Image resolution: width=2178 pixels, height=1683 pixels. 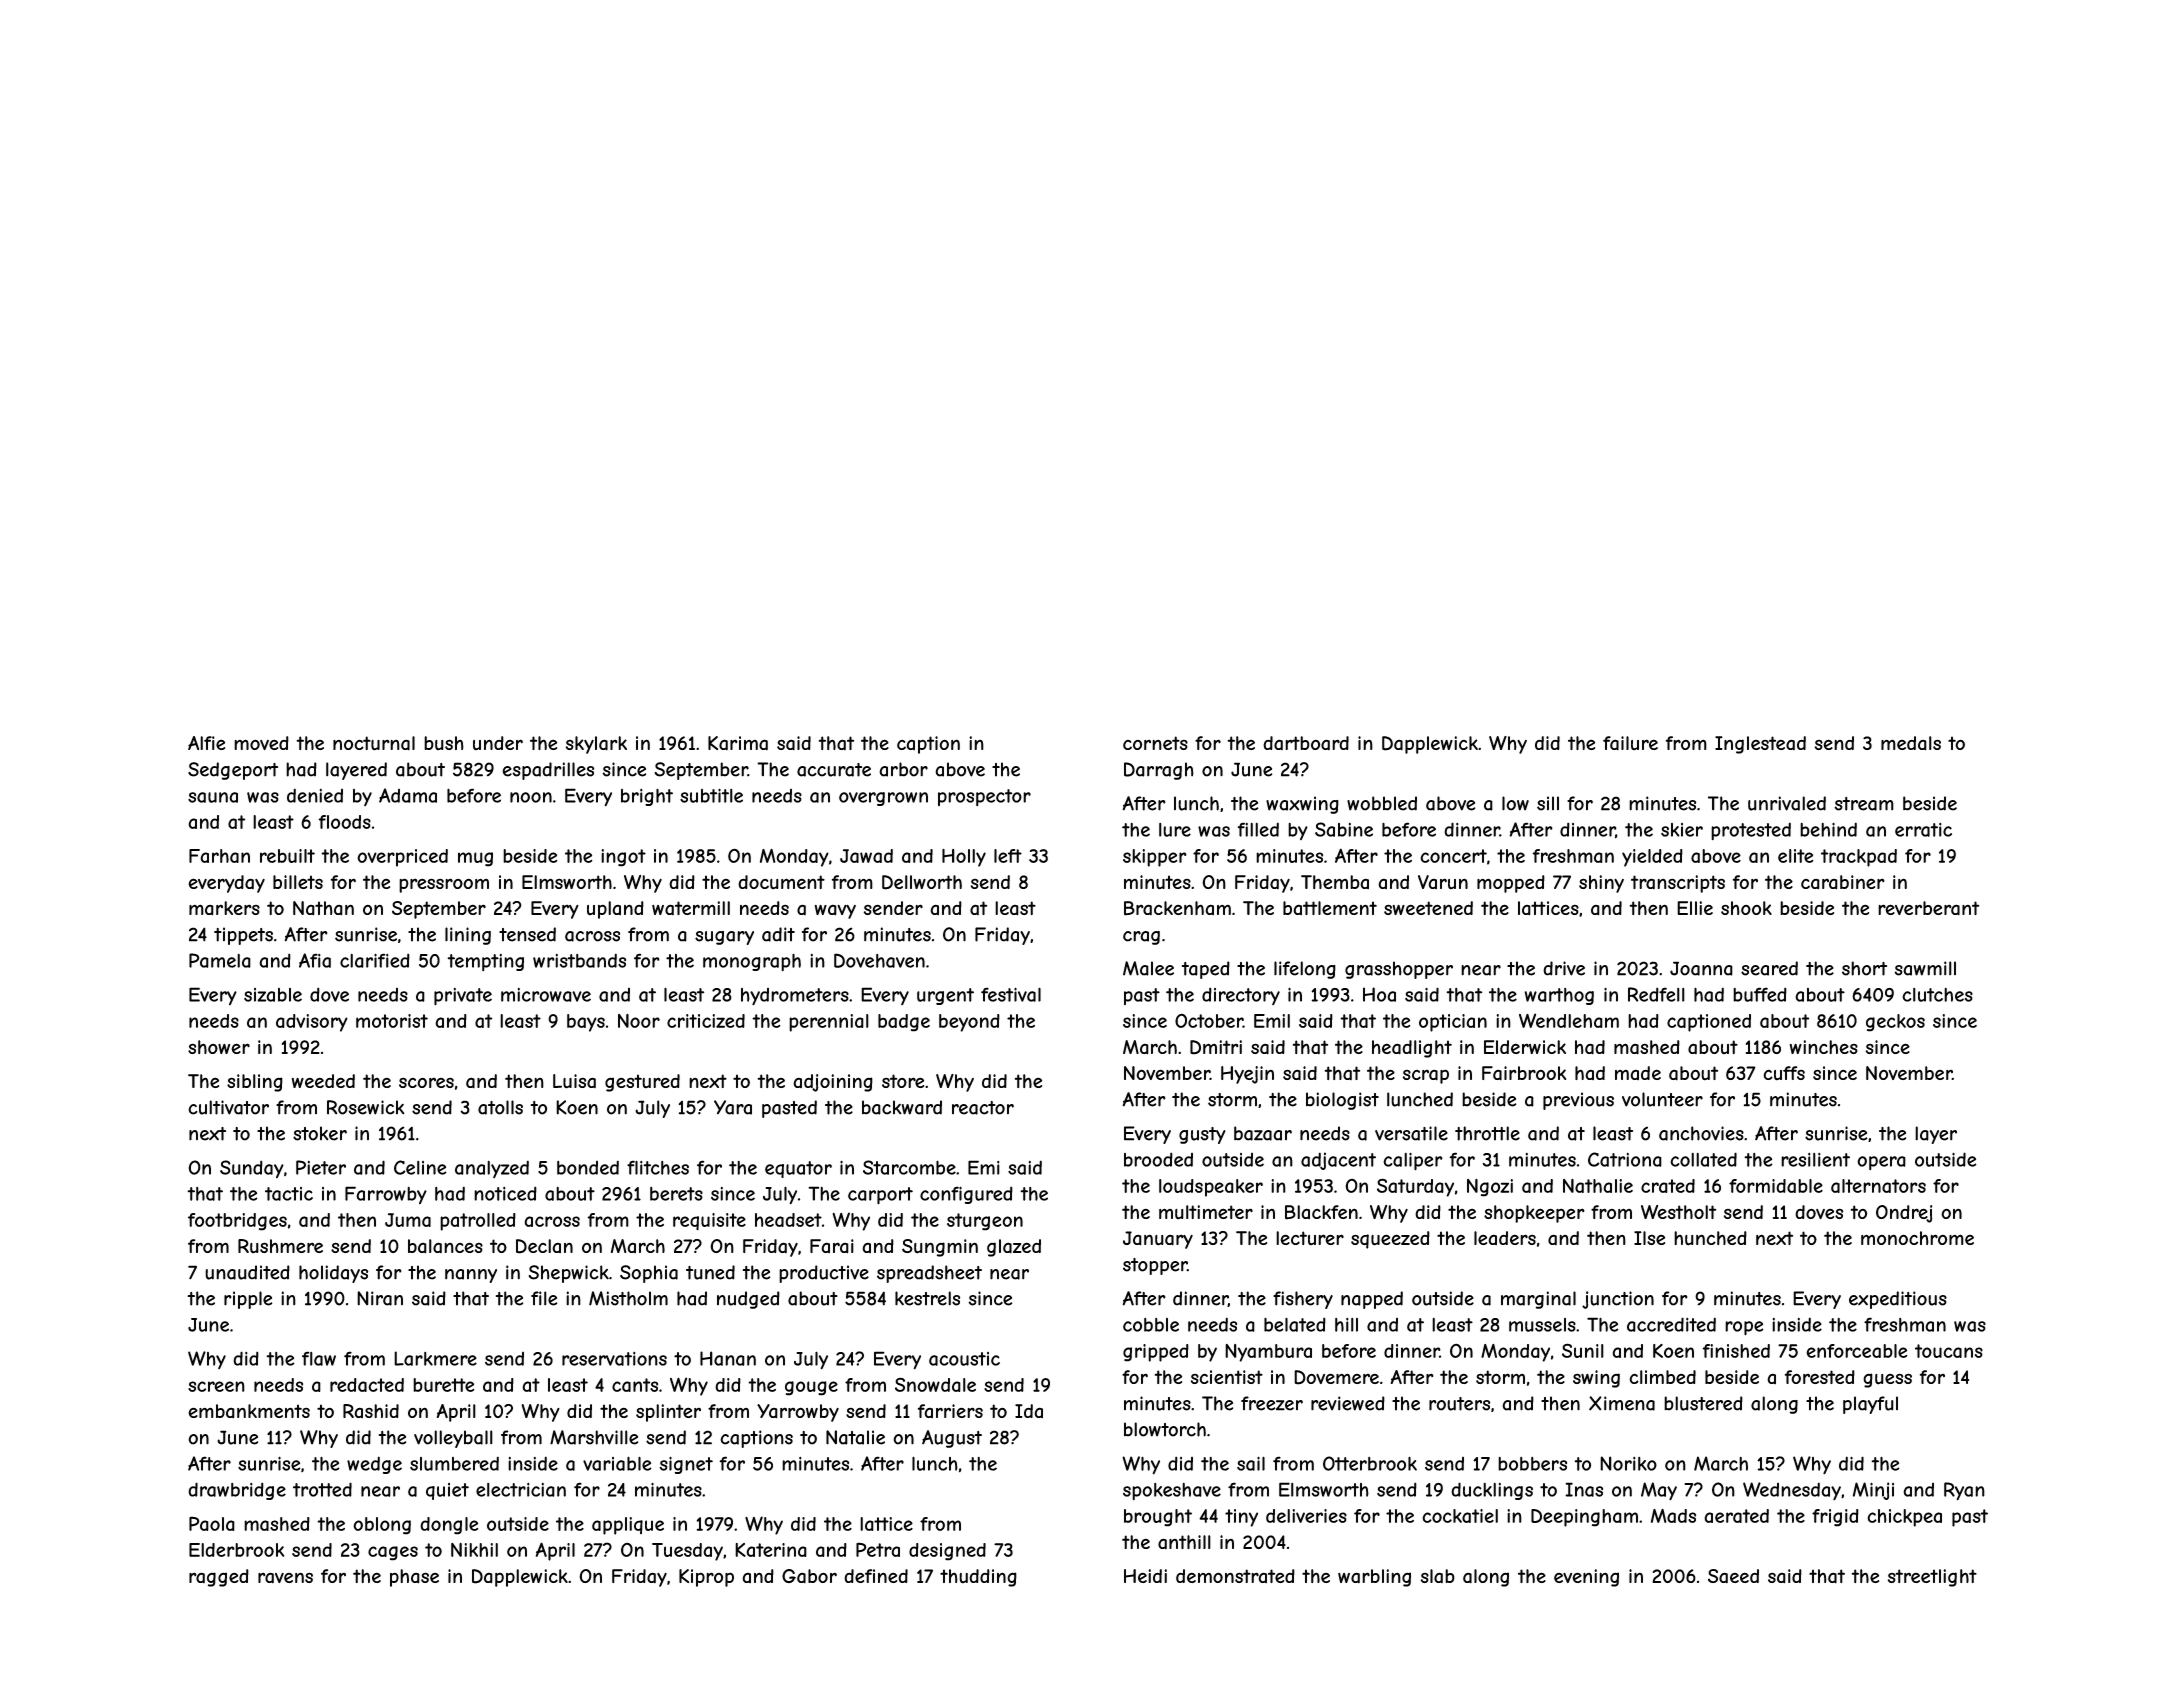 What do you see at coordinates (1342, 1101) in the screenshot?
I see `biologist` at bounding box center [1342, 1101].
